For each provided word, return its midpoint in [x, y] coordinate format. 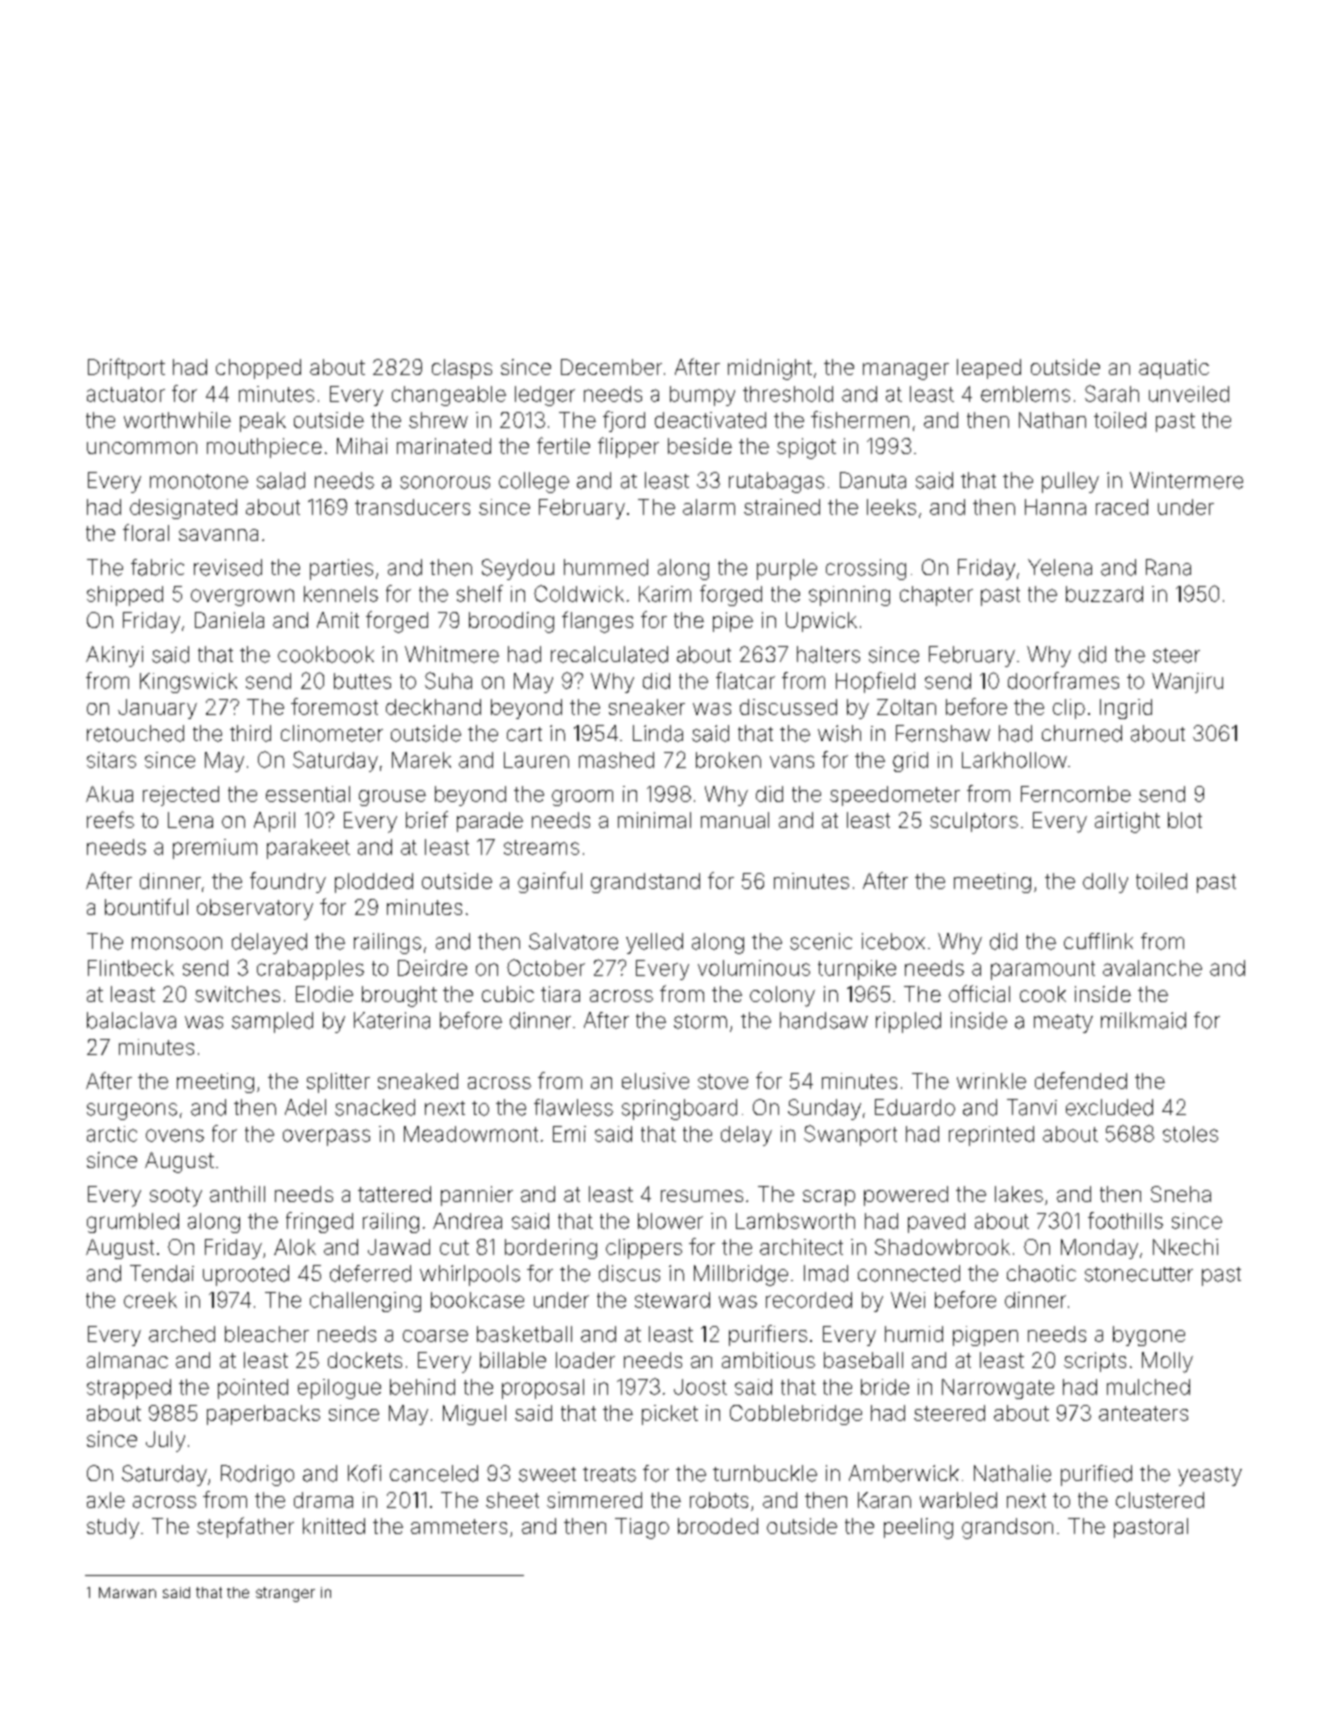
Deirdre [432, 968]
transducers [412, 507]
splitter [338, 1083]
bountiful [146, 906]
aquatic [1174, 369]
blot [1185, 820]
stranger [285, 1594]
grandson [1007, 1528]
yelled [654, 943]
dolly [1105, 883]
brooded [718, 1526]
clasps [462, 369]
